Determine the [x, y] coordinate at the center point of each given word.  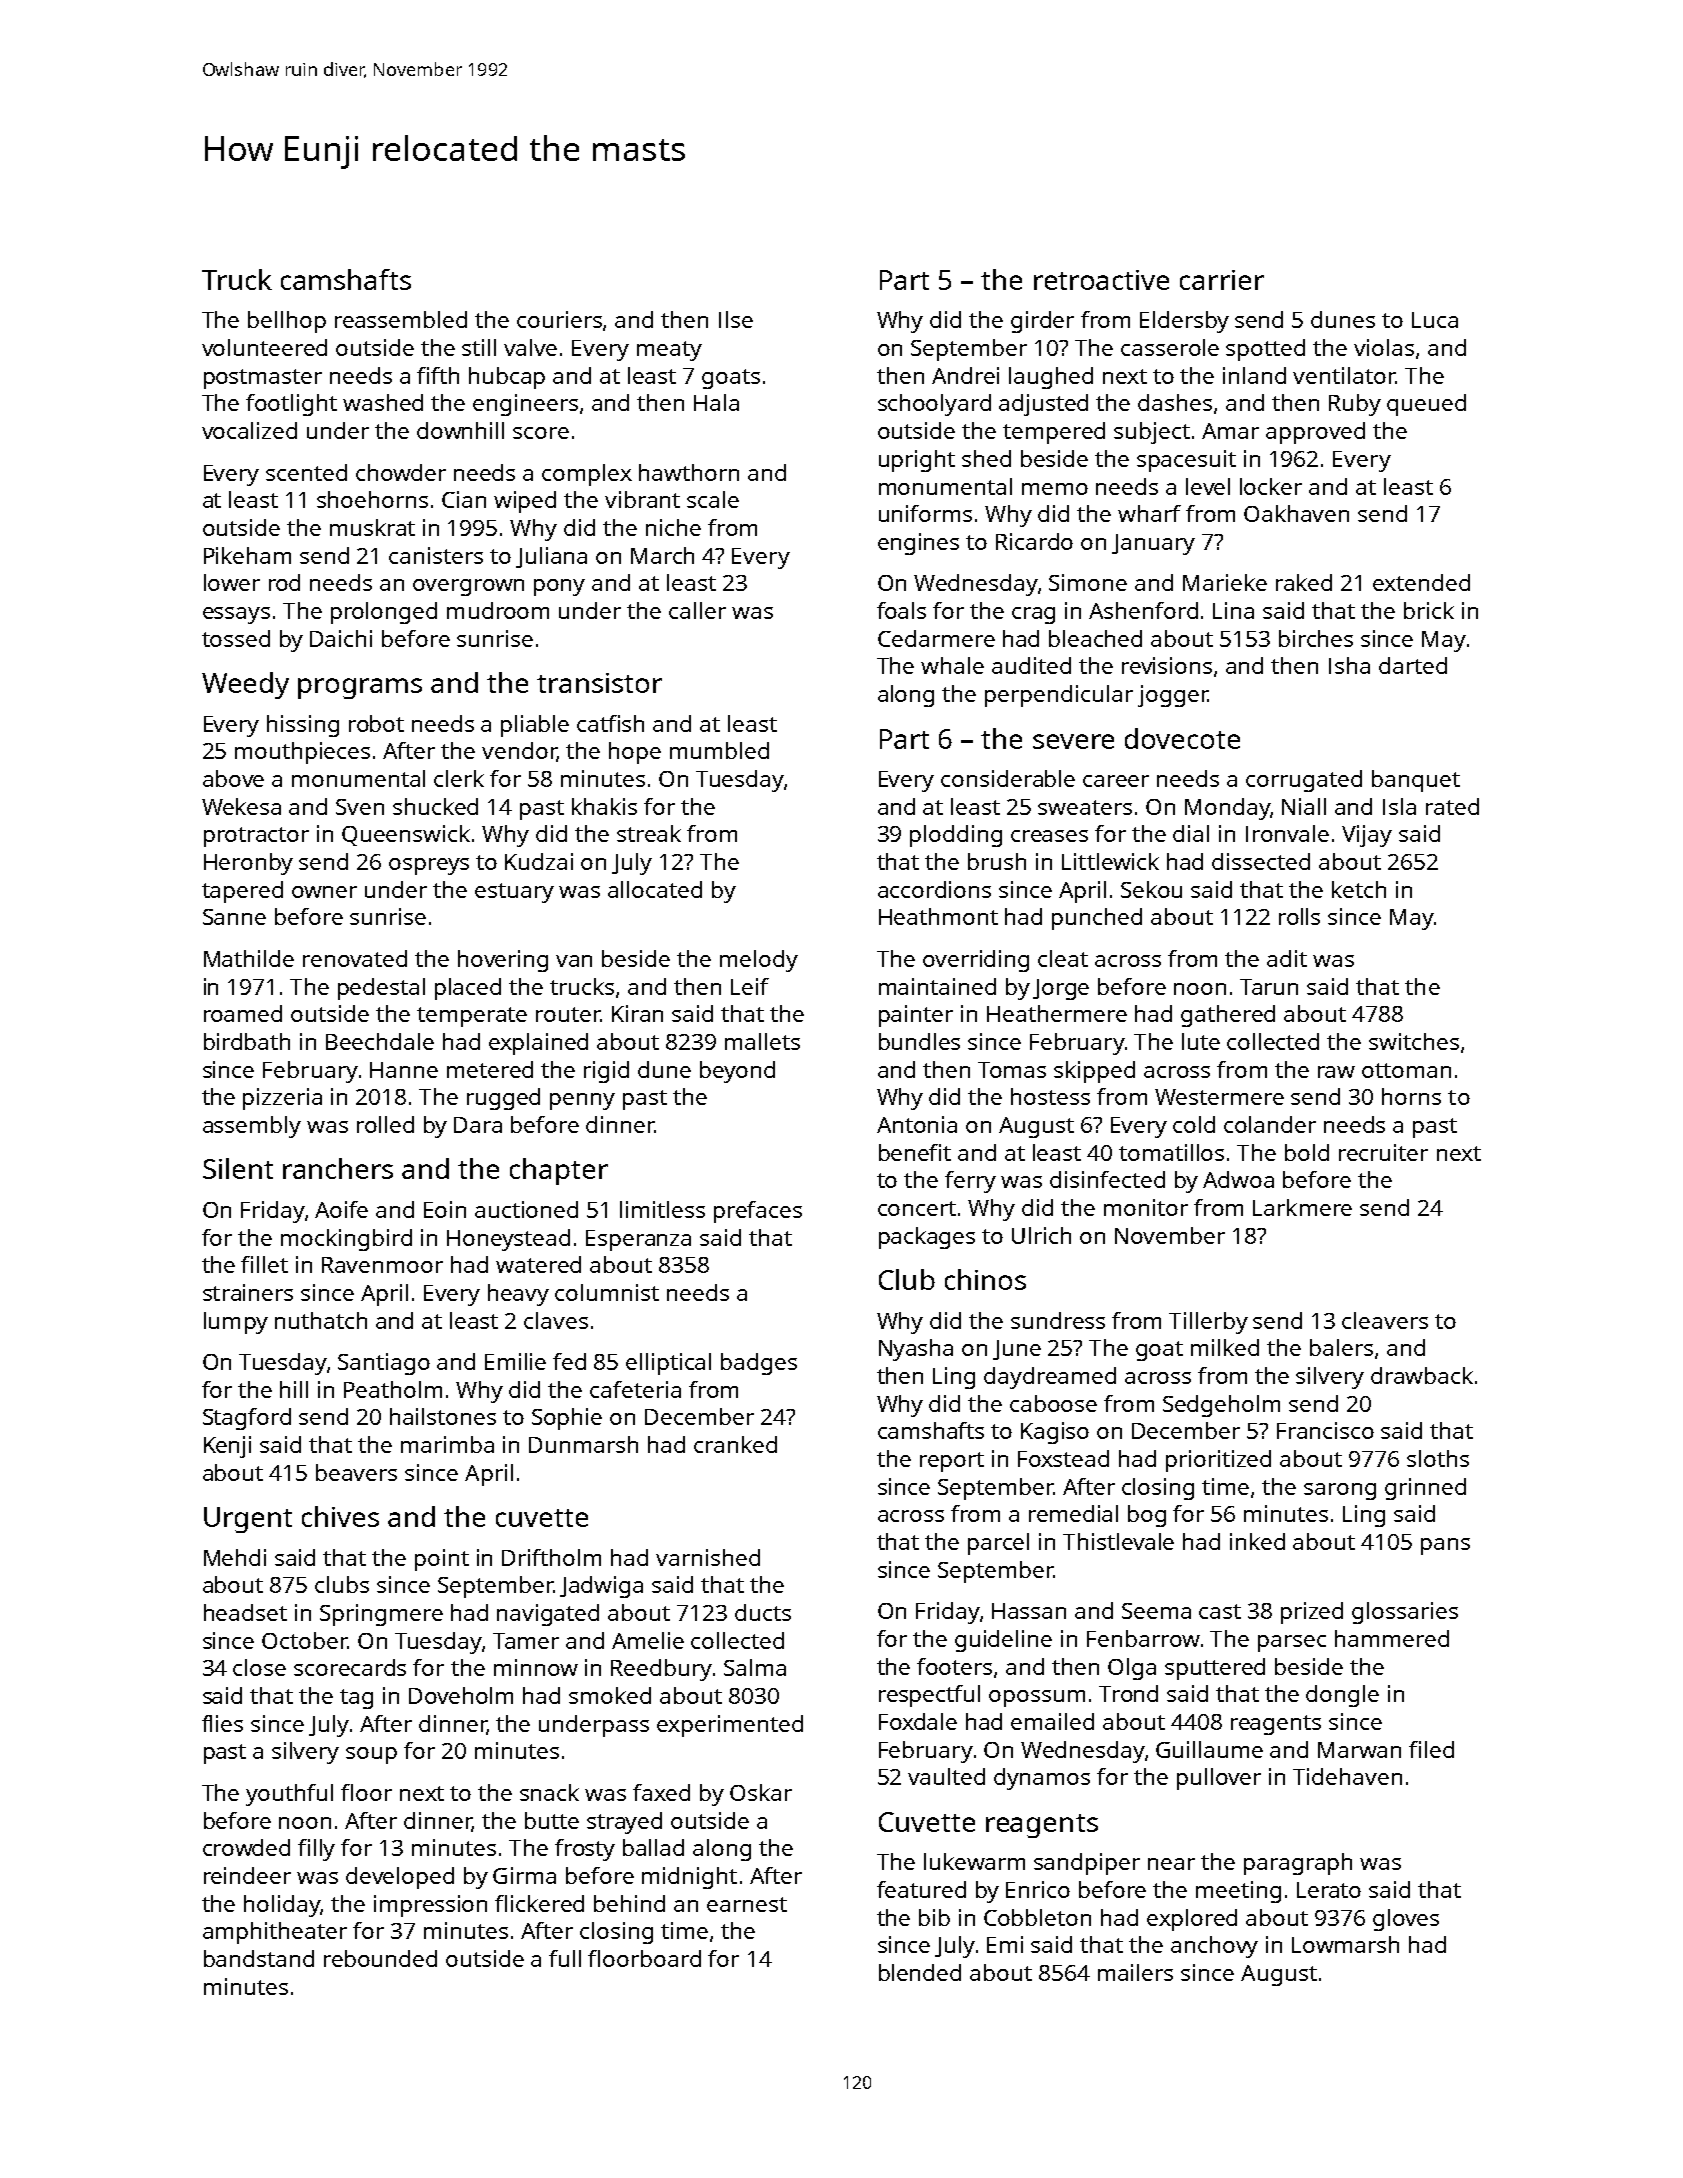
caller [697, 610]
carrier [1222, 280]
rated [1452, 806]
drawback [1422, 1375]
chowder [401, 472]
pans [1445, 1546]
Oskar [761, 1792]
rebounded [380, 1958]
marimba [447, 1444]
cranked [735, 1444]
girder [1042, 322]
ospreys [429, 866]
